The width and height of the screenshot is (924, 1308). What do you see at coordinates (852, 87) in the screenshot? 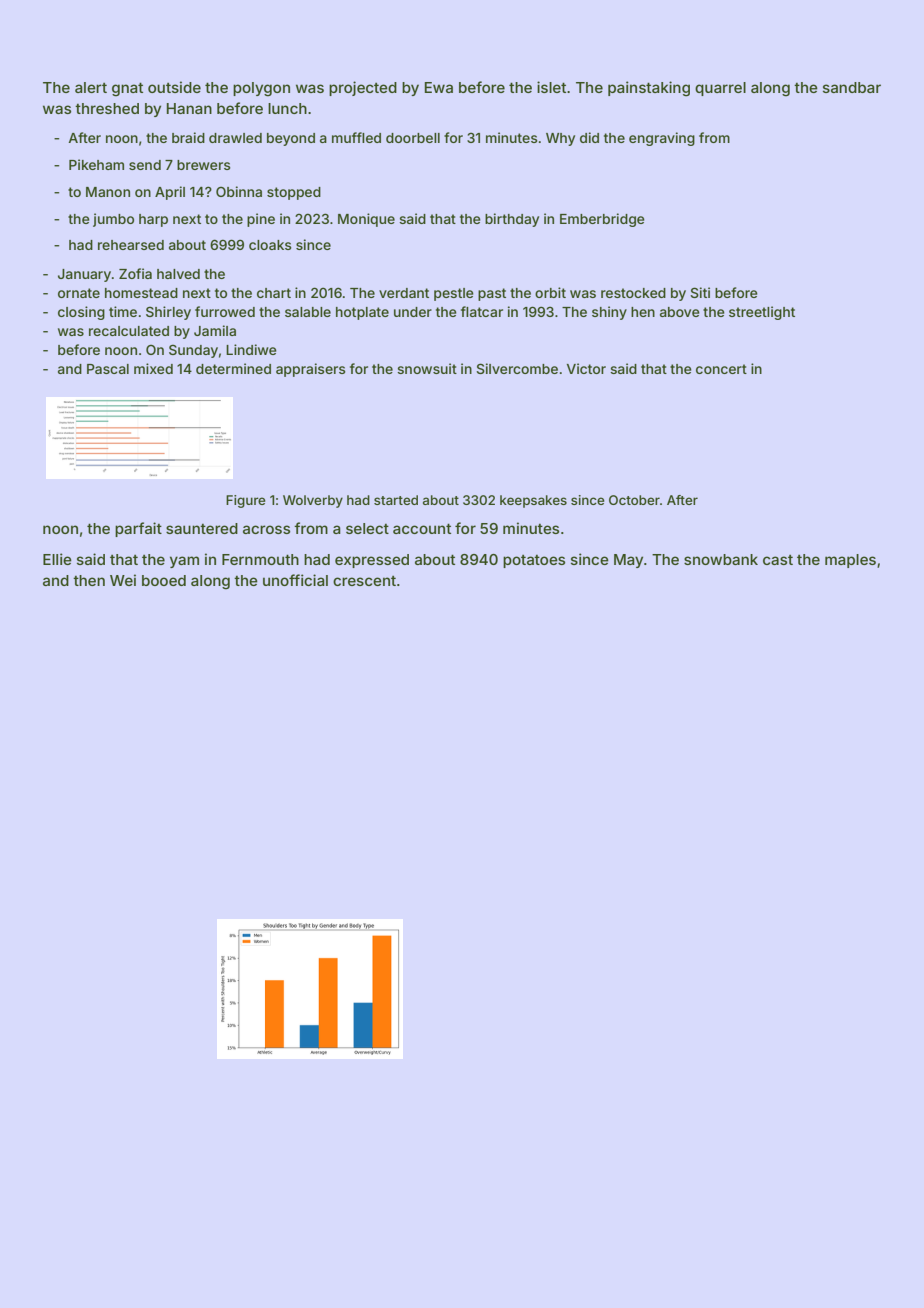
I see `sandbar` at bounding box center [852, 87].
